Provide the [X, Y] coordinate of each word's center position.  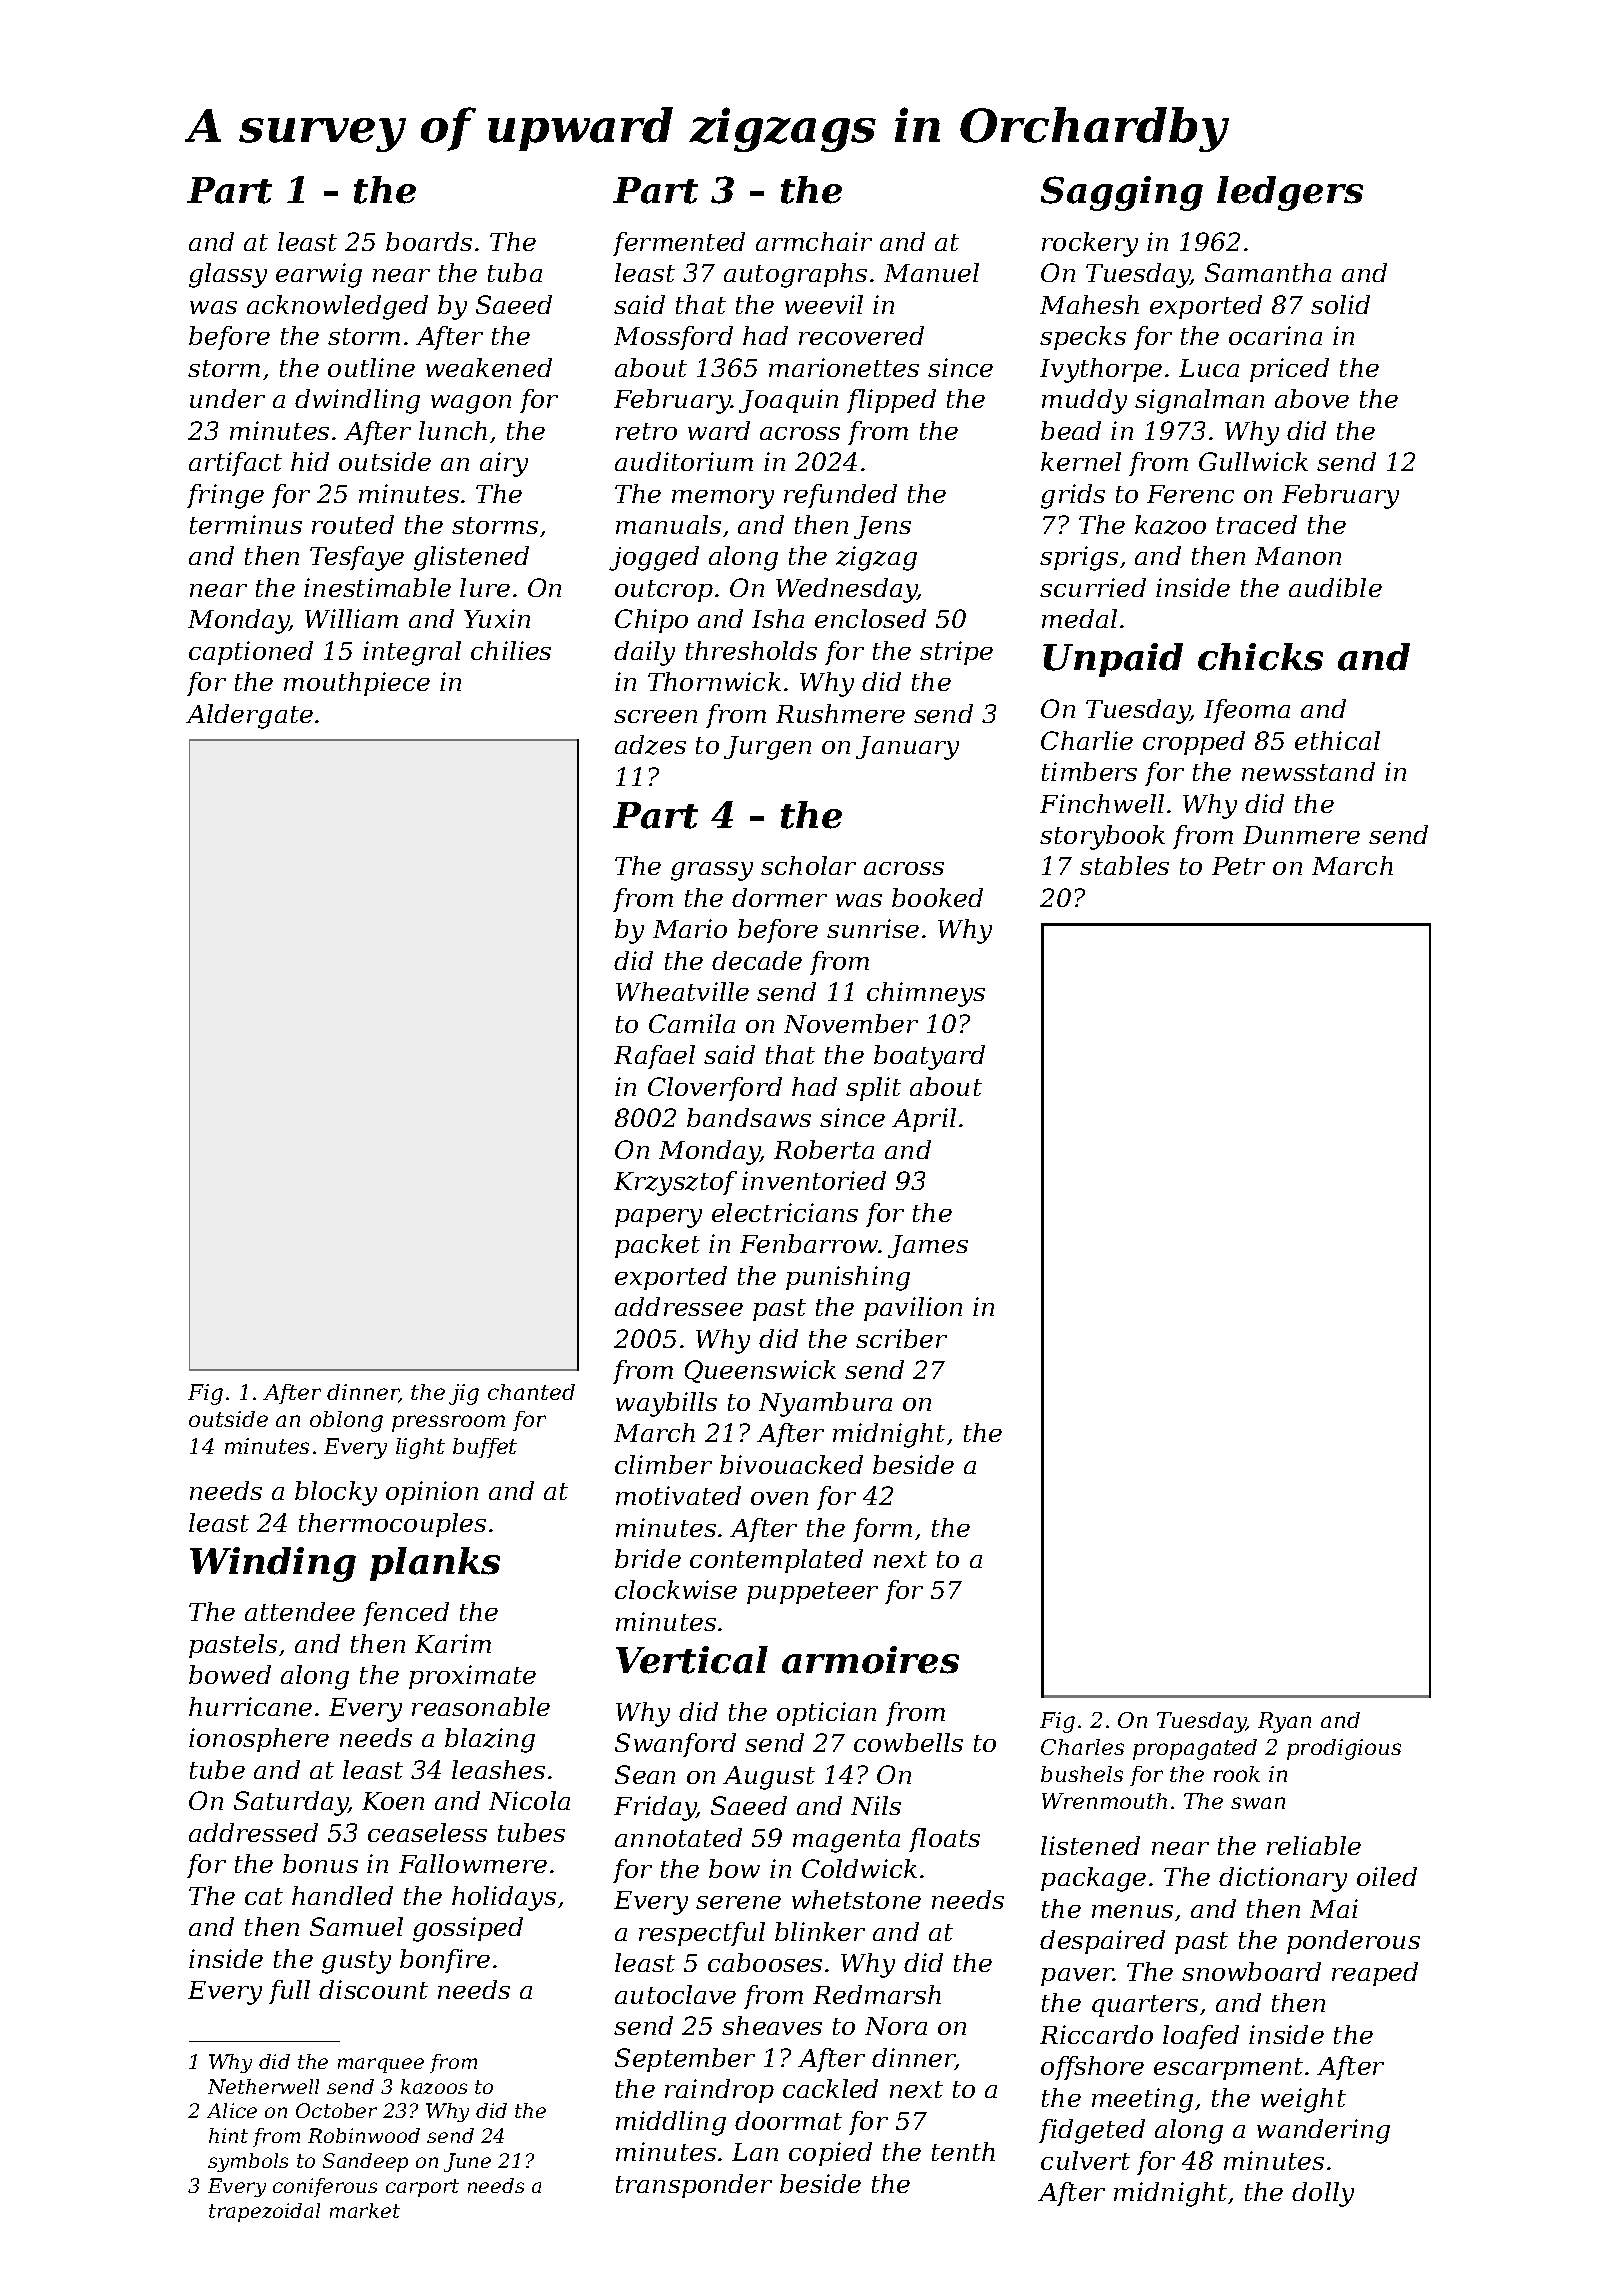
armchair [814, 241]
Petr [1238, 866]
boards [429, 241]
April [924, 1120]
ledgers [1290, 193]
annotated [678, 1837]
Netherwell [263, 2086]
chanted [531, 1392]
